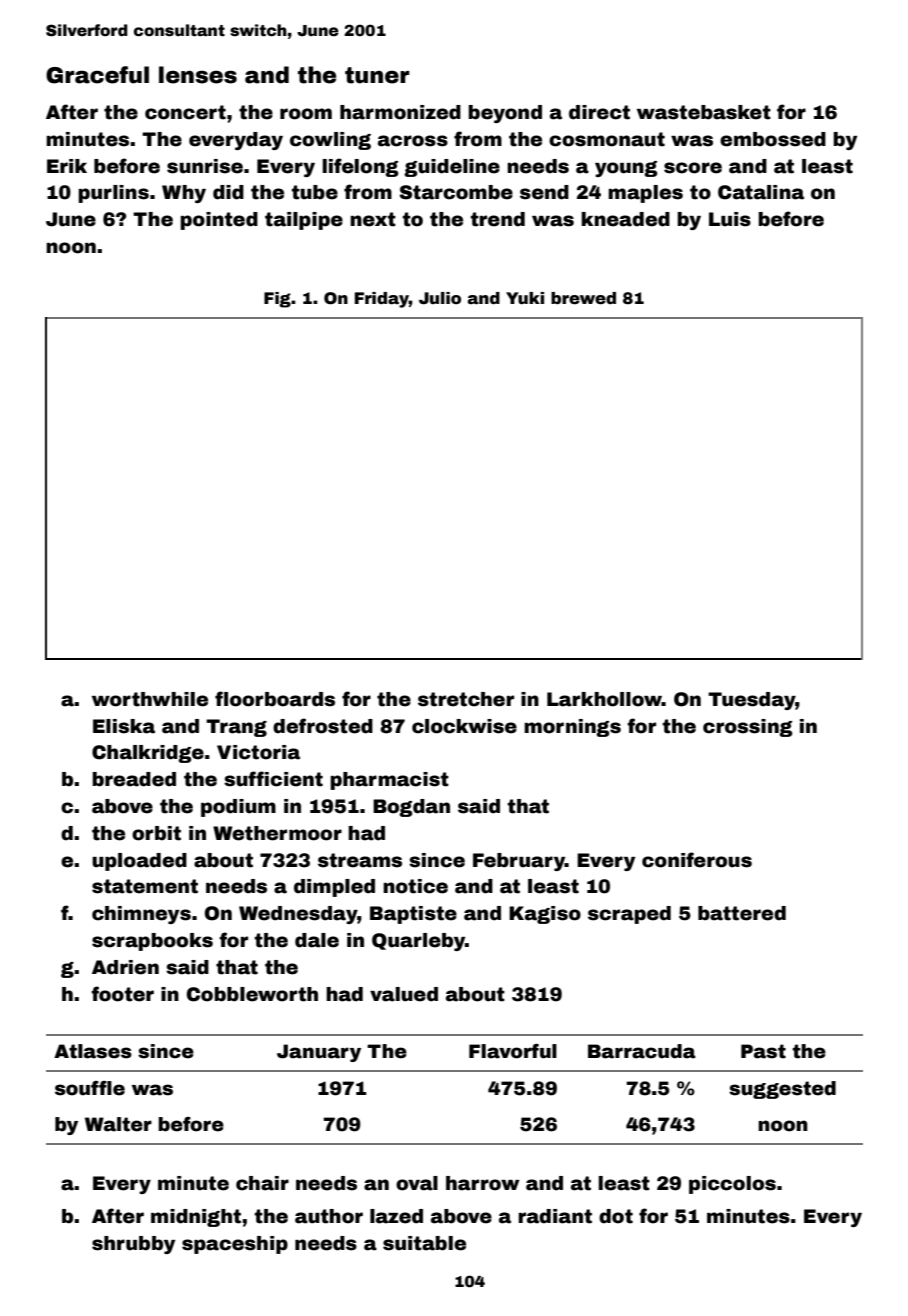 Image resolution: width=908 pixels, height=1316 pixels. What do you see at coordinates (730, 219) in the screenshot?
I see `Luis` at bounding box center [730, 219].
